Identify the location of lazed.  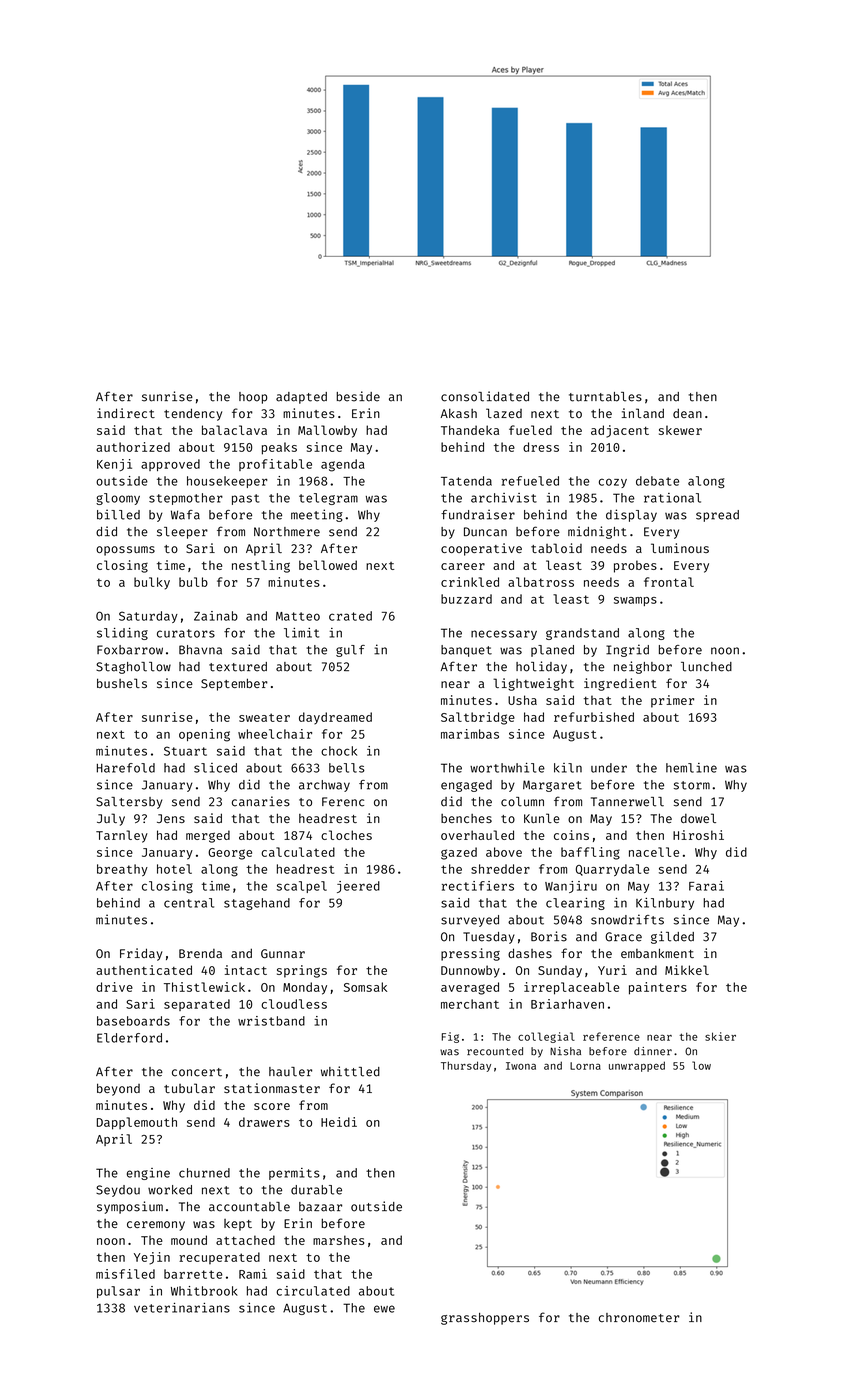
(504, 413).
